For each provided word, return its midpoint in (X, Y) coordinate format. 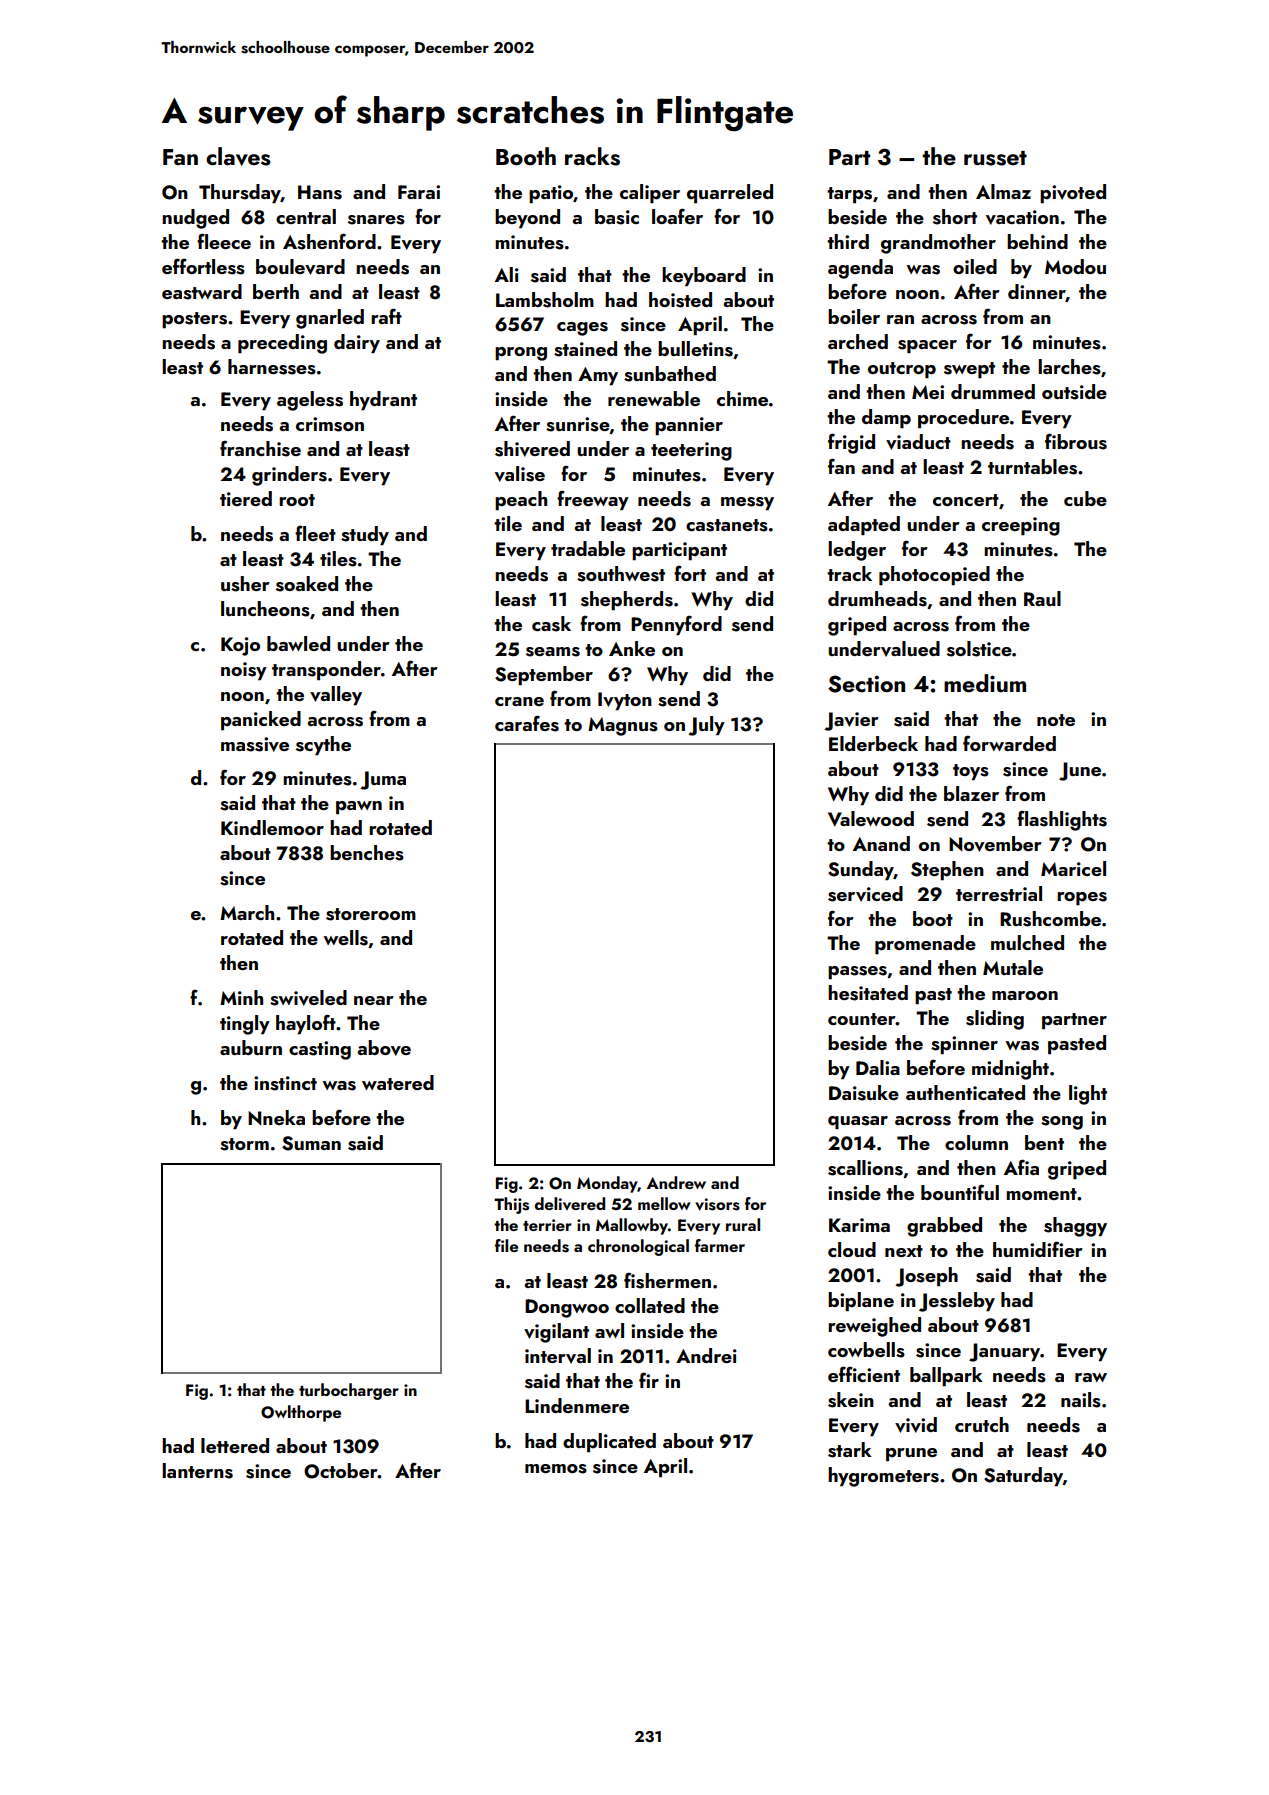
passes (857, 972)
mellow (664, 1203)
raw (1091, 1377)
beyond (527, 218)
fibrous (1076, 441)
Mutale (1013, 967)
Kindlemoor (272, 827)
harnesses (272, 367)
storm (244, 1144)
